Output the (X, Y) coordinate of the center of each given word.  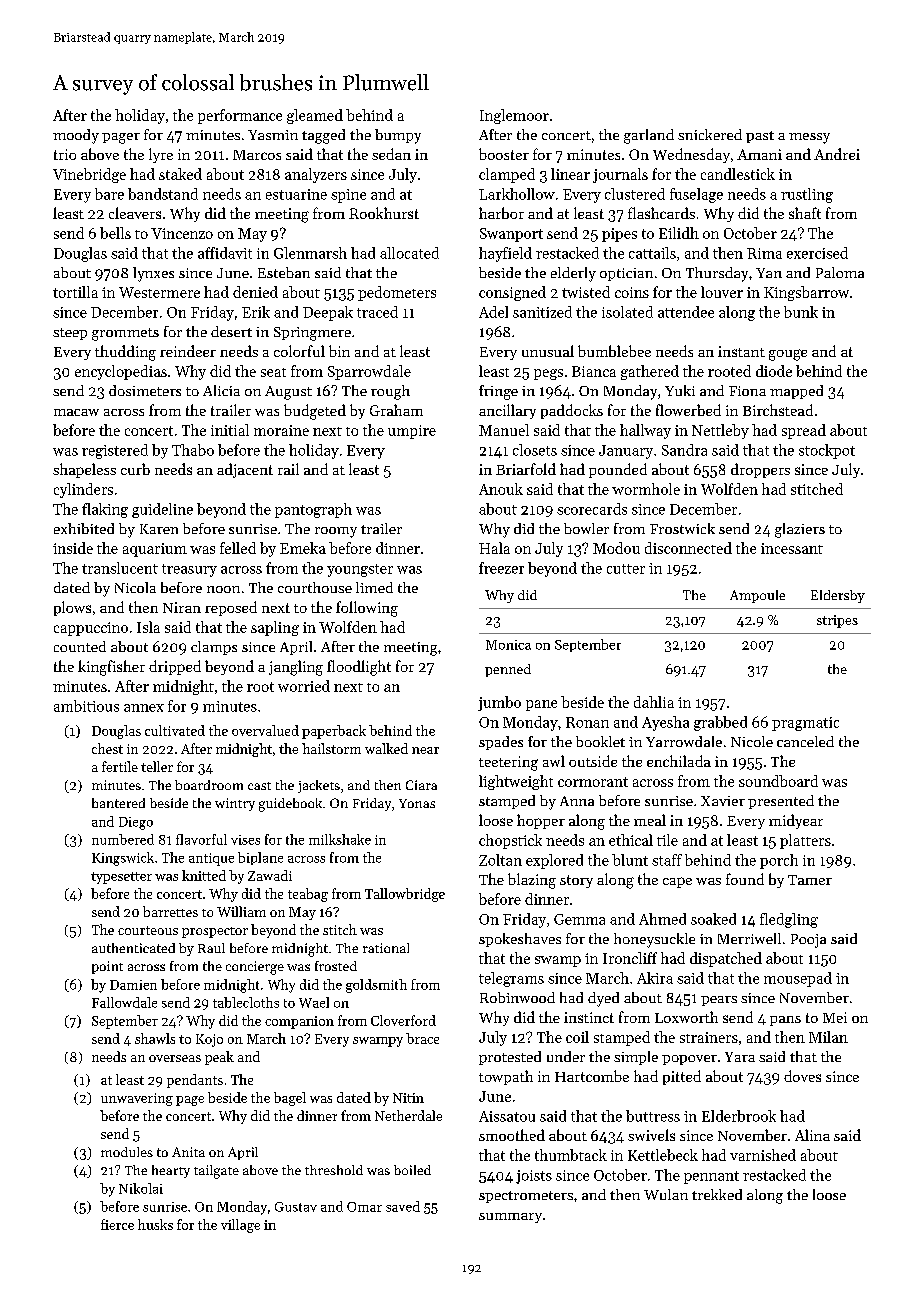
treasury (189, 570)
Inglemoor (514, 116)
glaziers (800, 530)
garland (649, 136)
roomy (336, 532)
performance (240, 116)
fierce (117, 1224)
